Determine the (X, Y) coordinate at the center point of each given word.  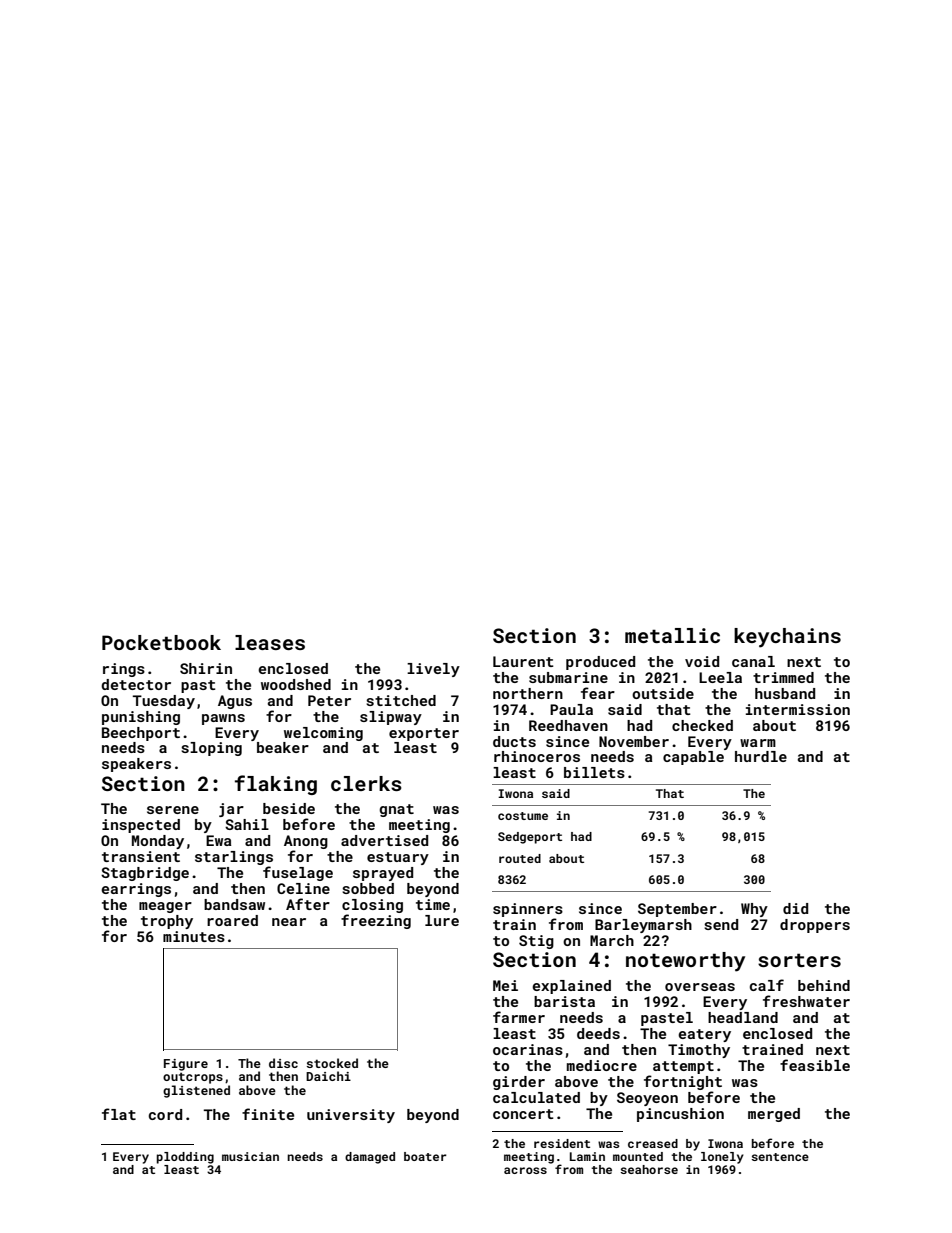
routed (520, 858)
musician (250, 1156)
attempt (683, 1067)
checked (702, 725)
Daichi (328, 1076)
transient (141, 856)
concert (523, 1114)
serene (173, 810)
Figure (186, 1065)
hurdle (761, 756)
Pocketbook (161, 642)
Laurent (523, 661)
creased (653, 1143)
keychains (787, 638)
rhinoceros (537, 756)
